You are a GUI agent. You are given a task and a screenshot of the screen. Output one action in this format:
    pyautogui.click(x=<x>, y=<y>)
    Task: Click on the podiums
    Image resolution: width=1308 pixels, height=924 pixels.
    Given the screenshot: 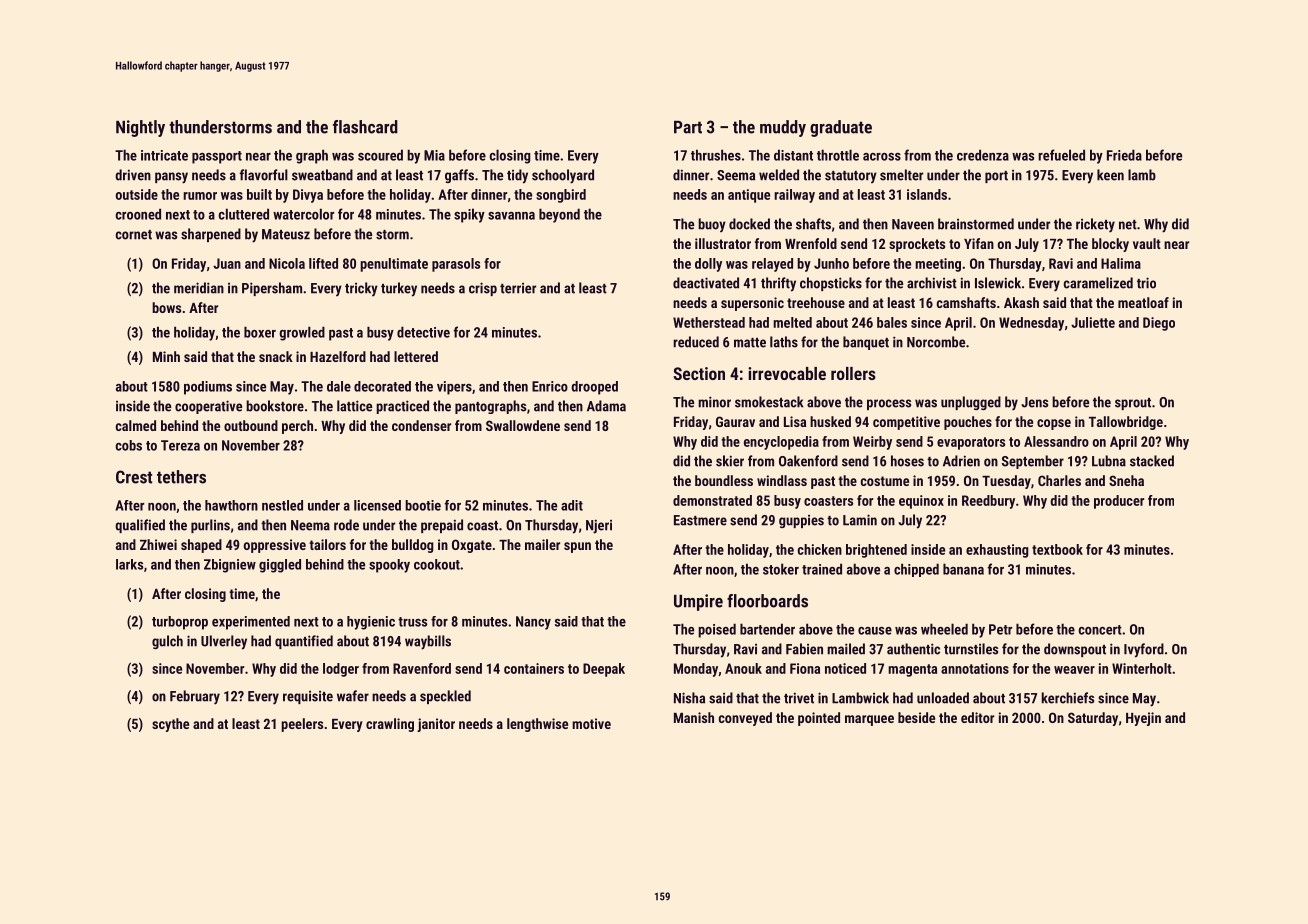 What is the action you would take?
    pyautogui.click(x=208, y=388)
